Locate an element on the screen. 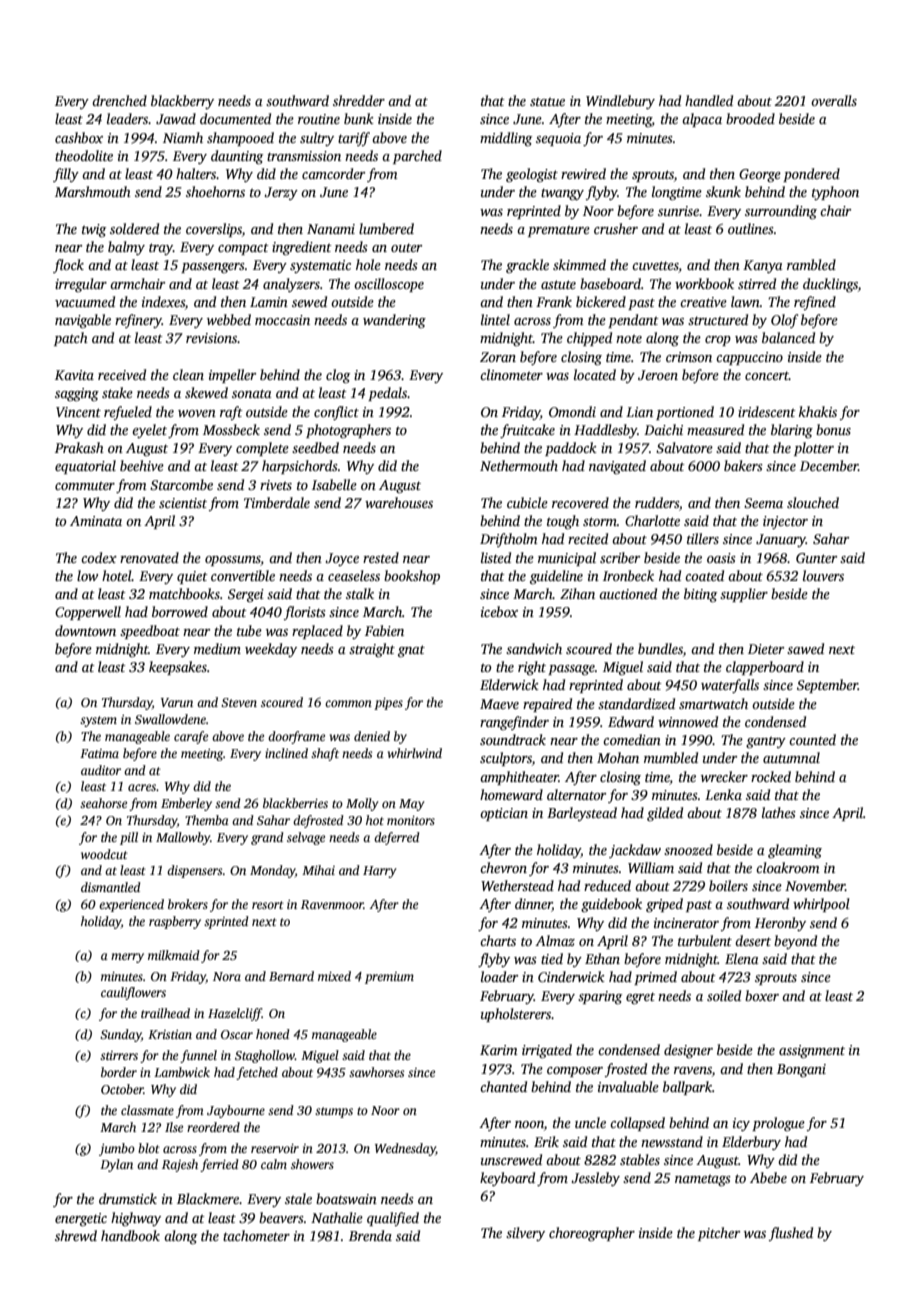 The image size is (924, 1308). alpaca is located at coordinates (702, 120).
